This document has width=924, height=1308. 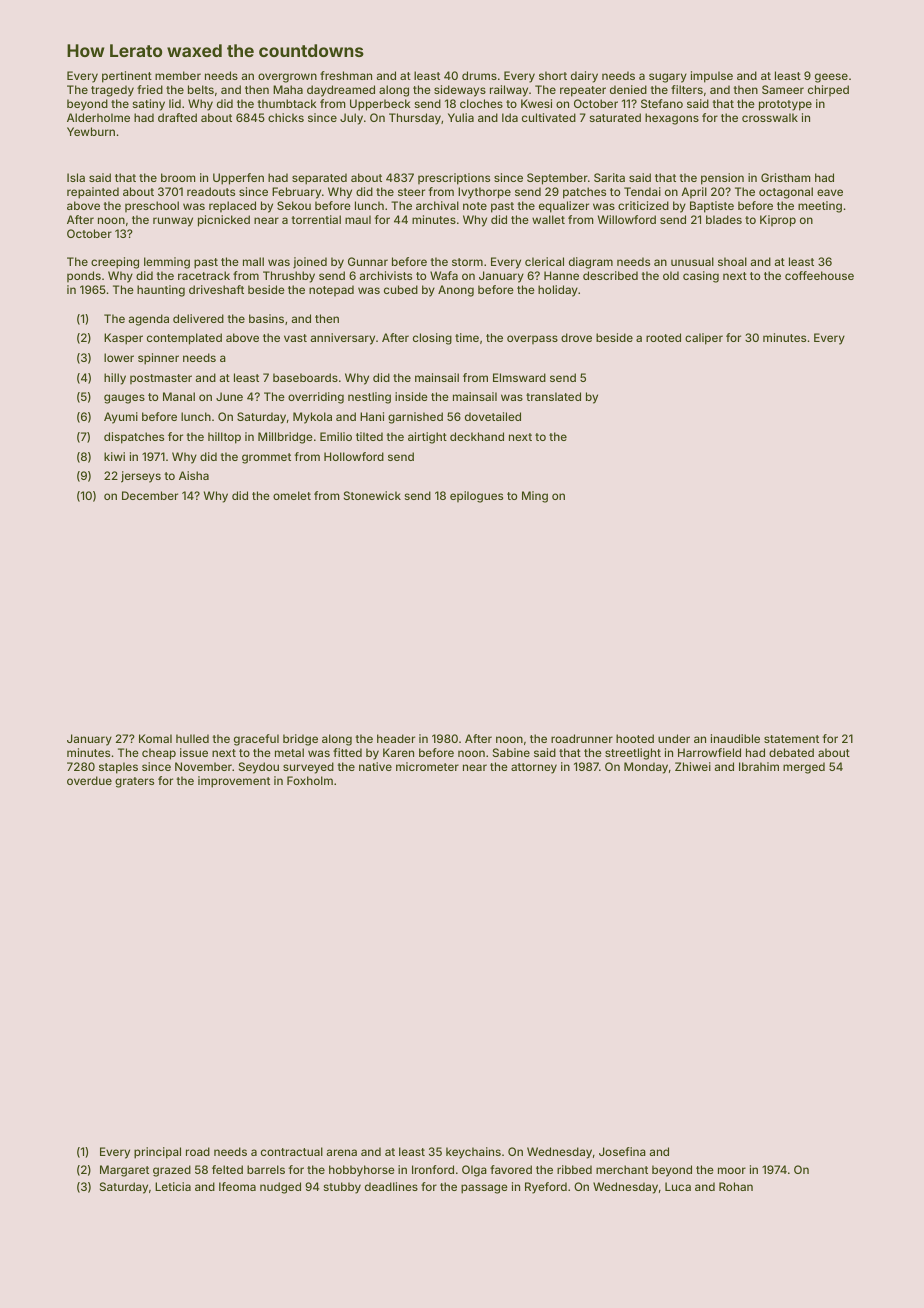 I want to click on delivered, so click(x=198, y=318).
